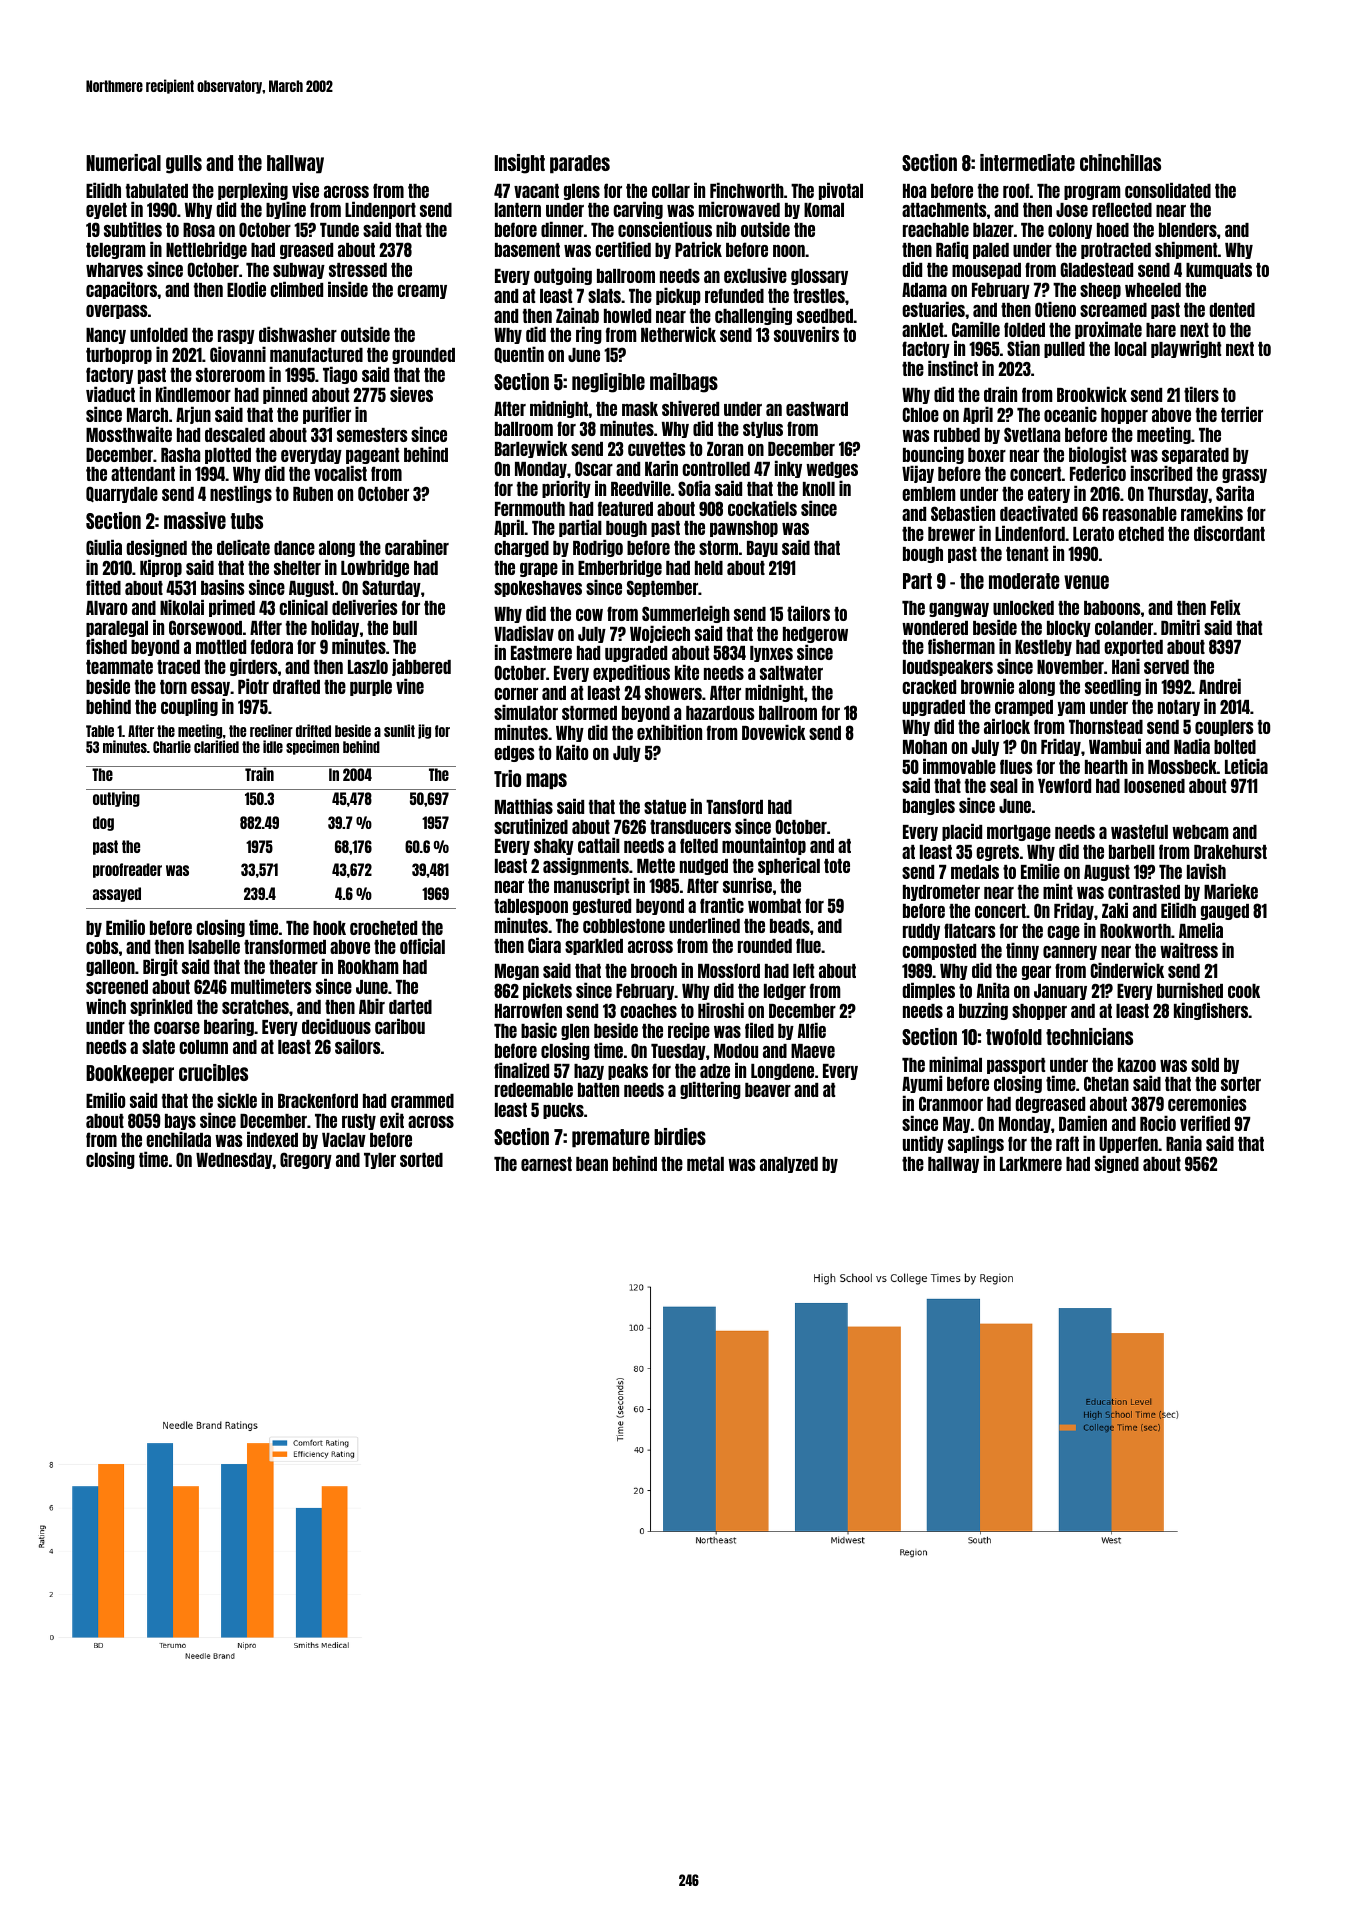 This page has width=1358, height=1920. I want to click on sunlit, so click(399, 730).
